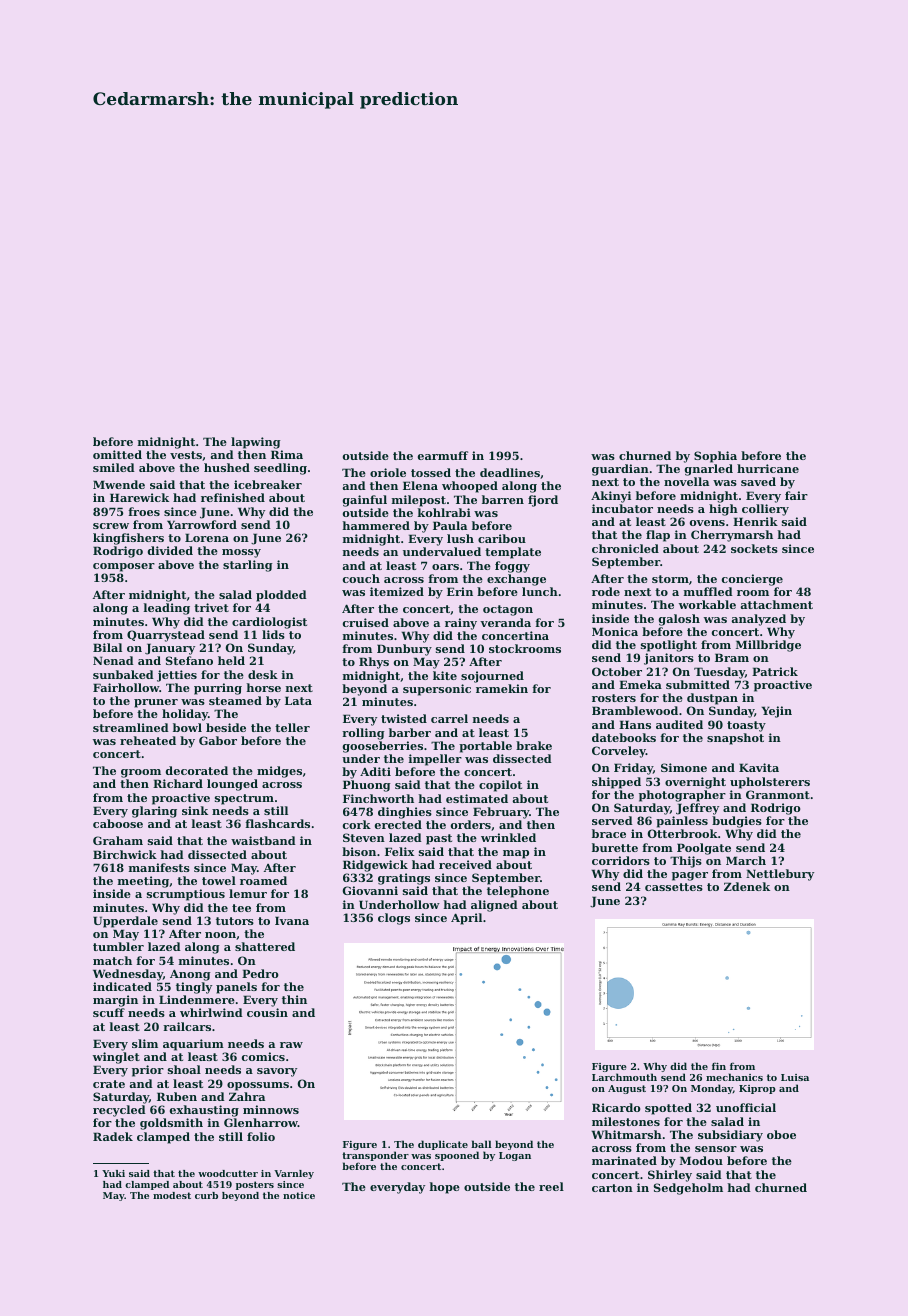 The image size is (908, 1316). What do you see at coordinates (612, 820) in the screenshot?
I see `served` at bounding box center [612, 820].
